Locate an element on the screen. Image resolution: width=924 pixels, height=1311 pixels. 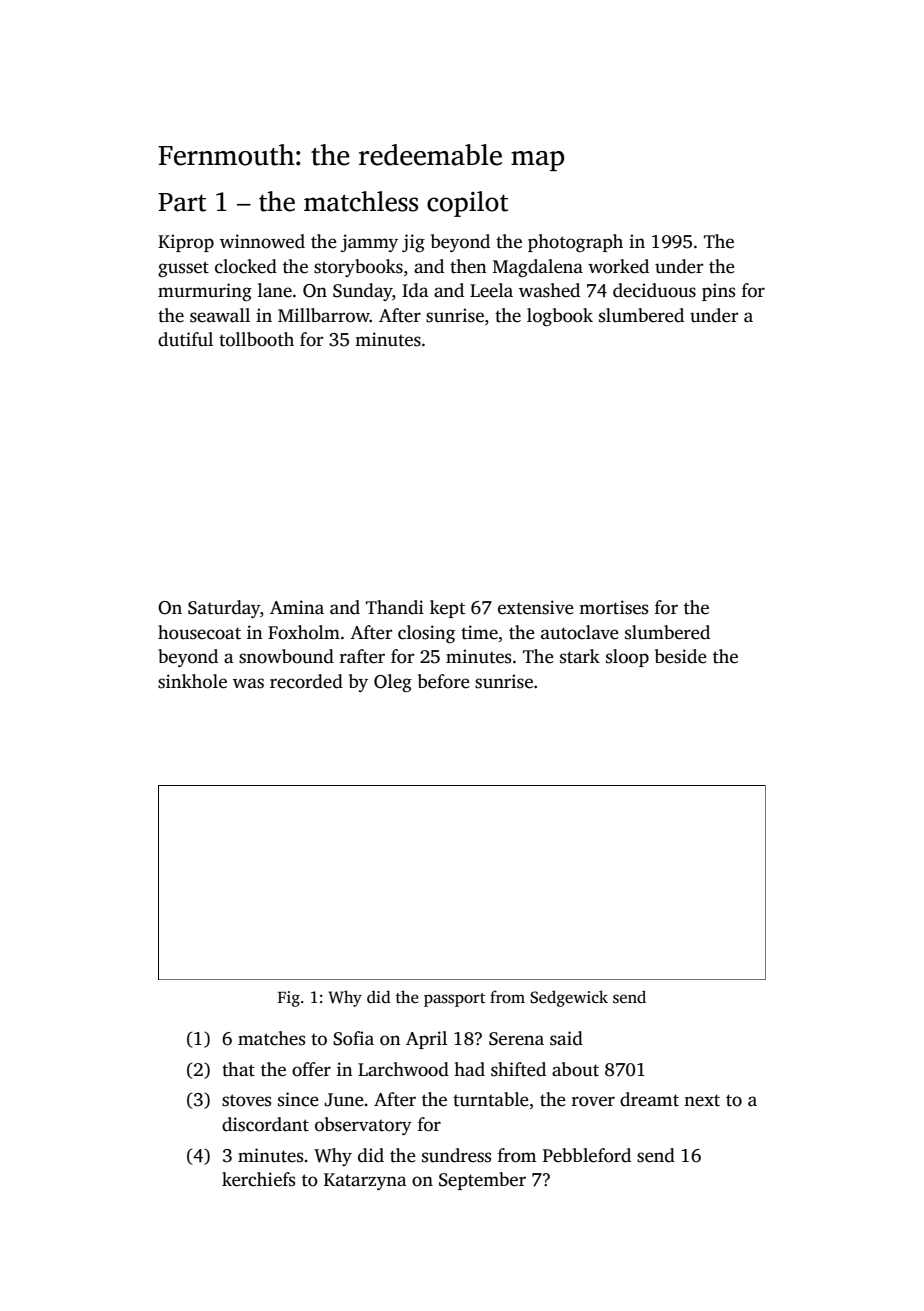
sinkhole is located at coordinates (192, 681).
